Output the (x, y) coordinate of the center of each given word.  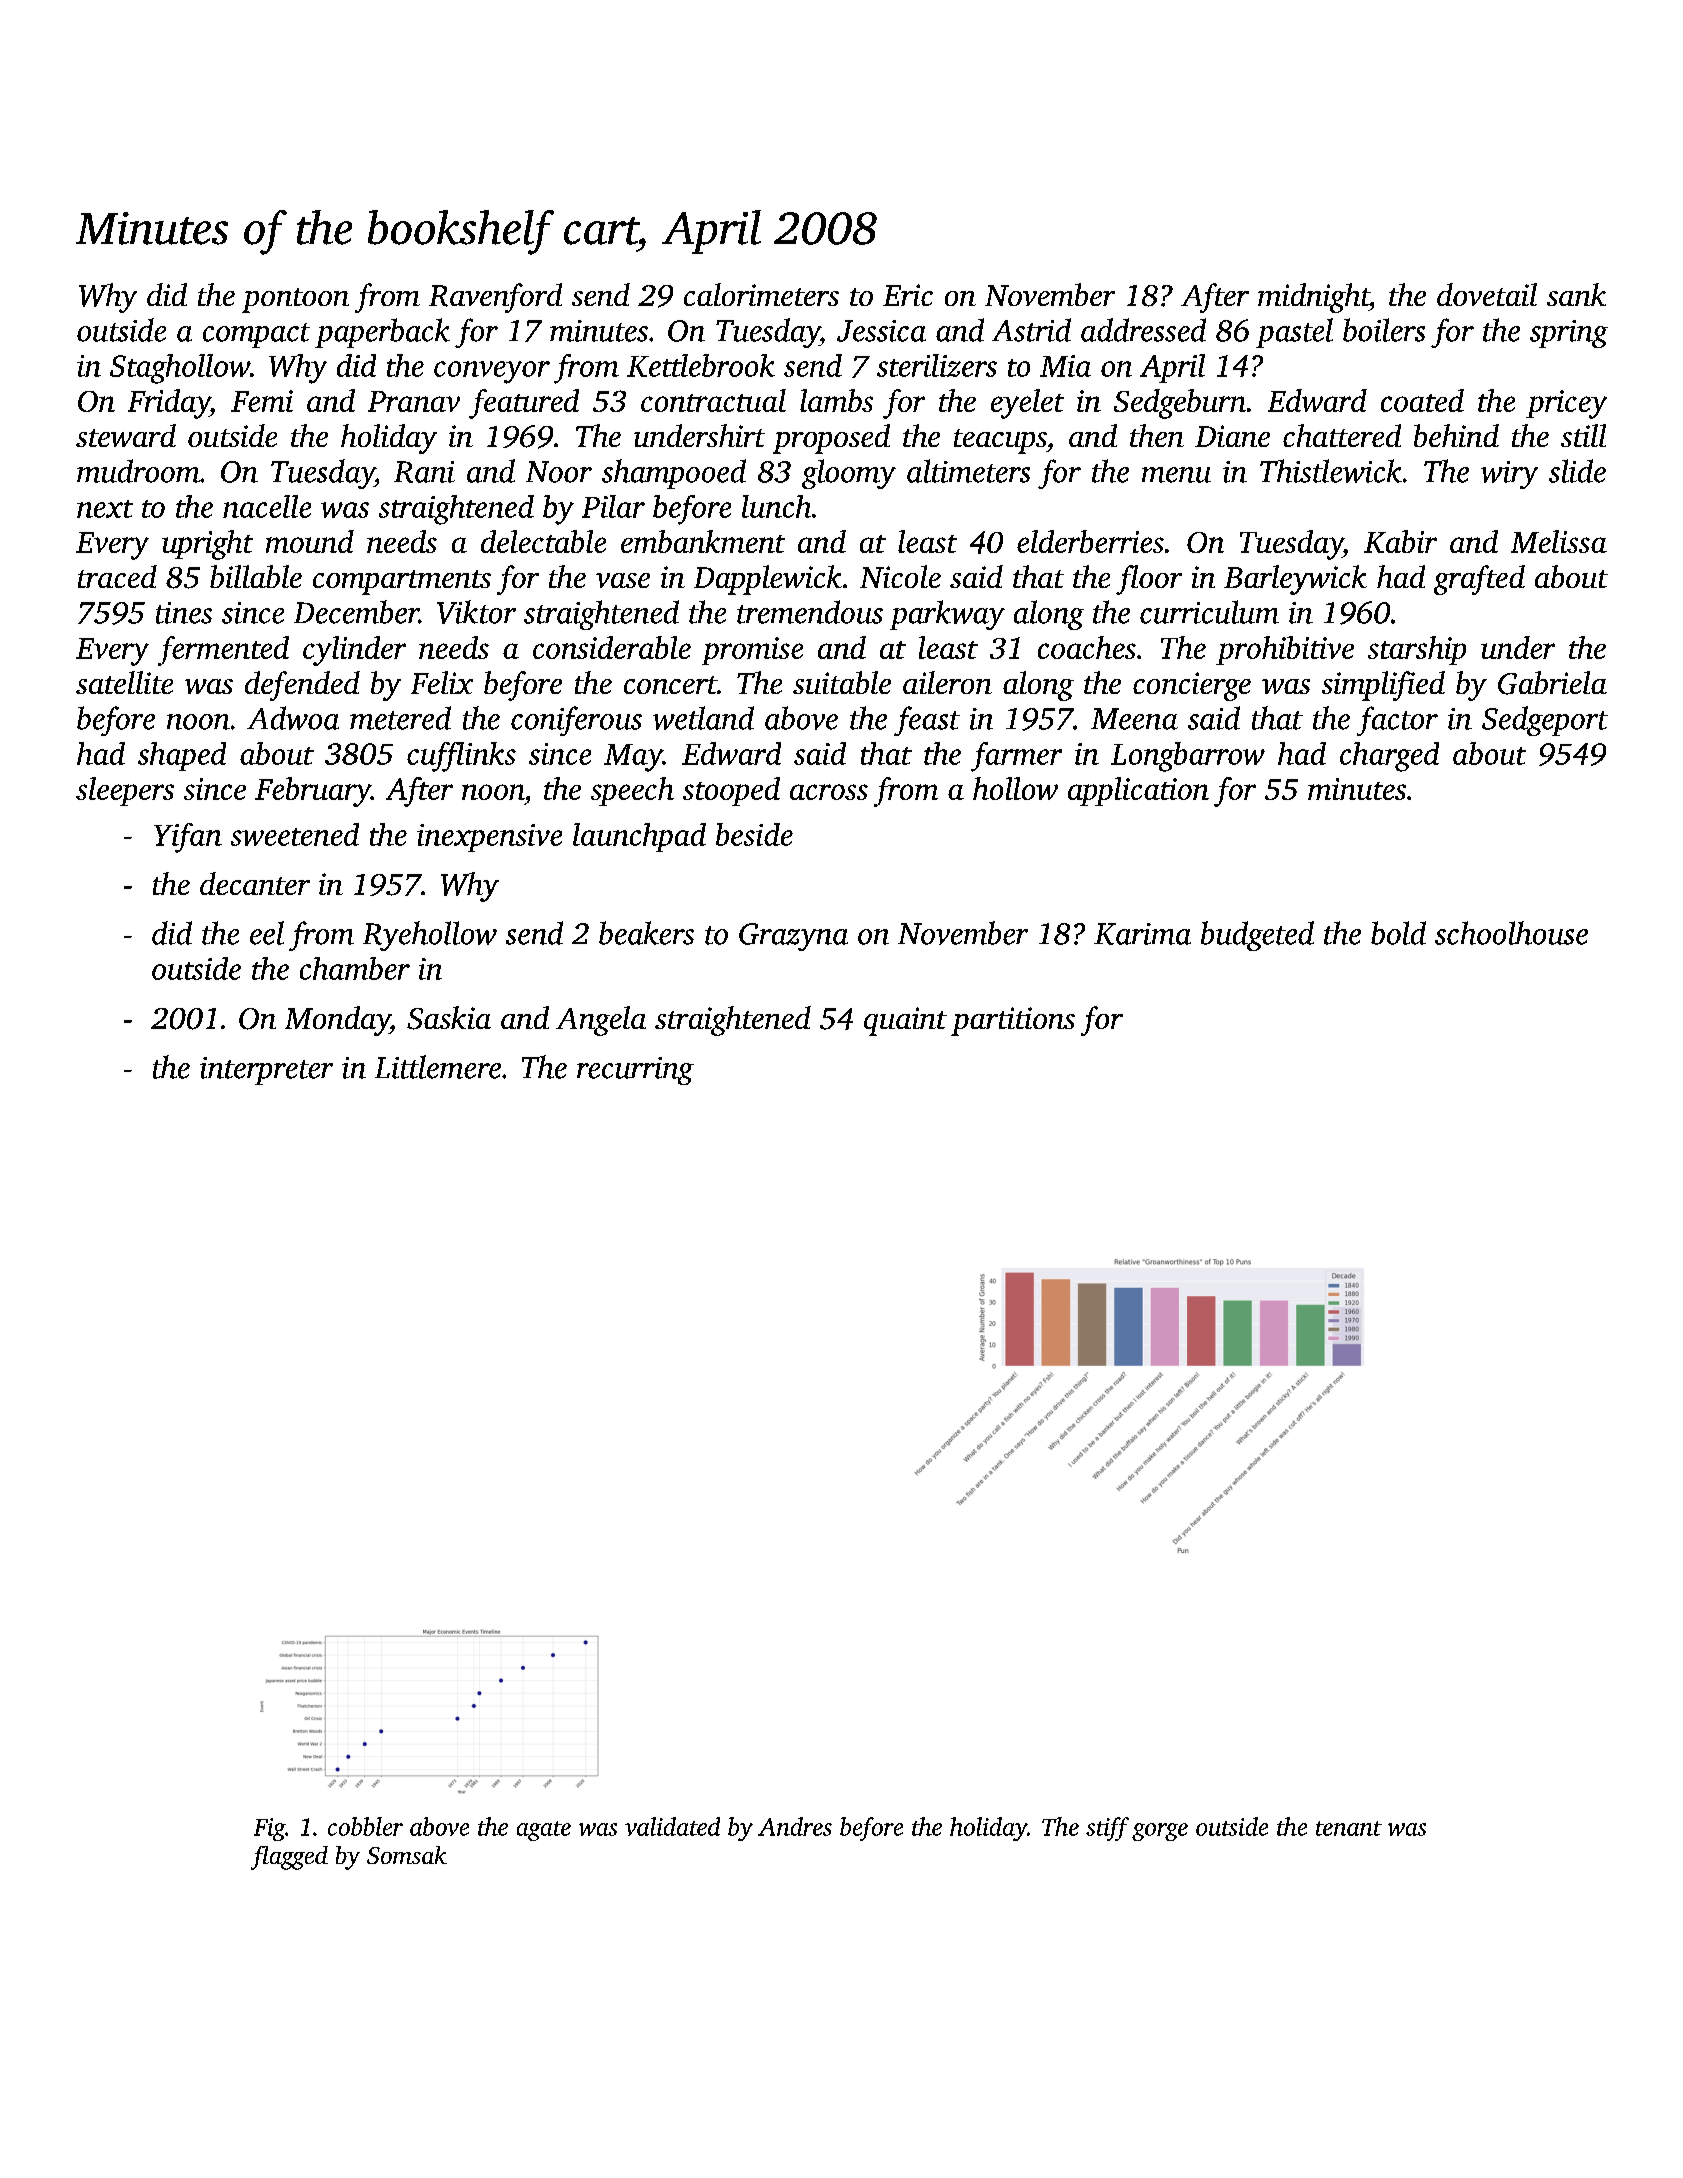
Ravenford (495, 298)
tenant (1349, 1828)
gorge (1160, 1832)
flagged (289, 1858)
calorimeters (761, 294)
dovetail (1487, 294)
